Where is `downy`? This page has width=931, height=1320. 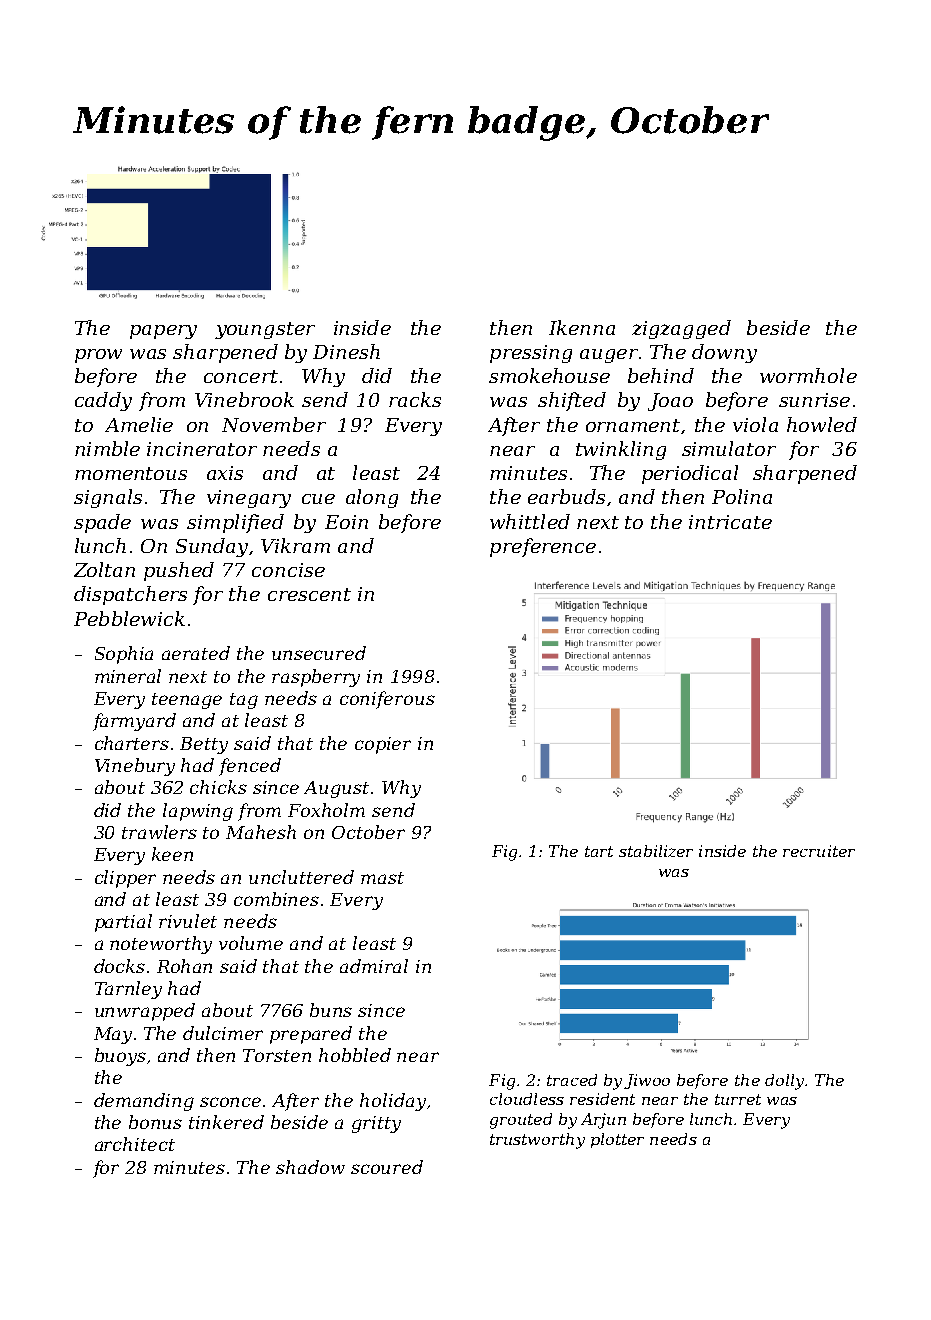
downy is located at coordinates (724, 353).
